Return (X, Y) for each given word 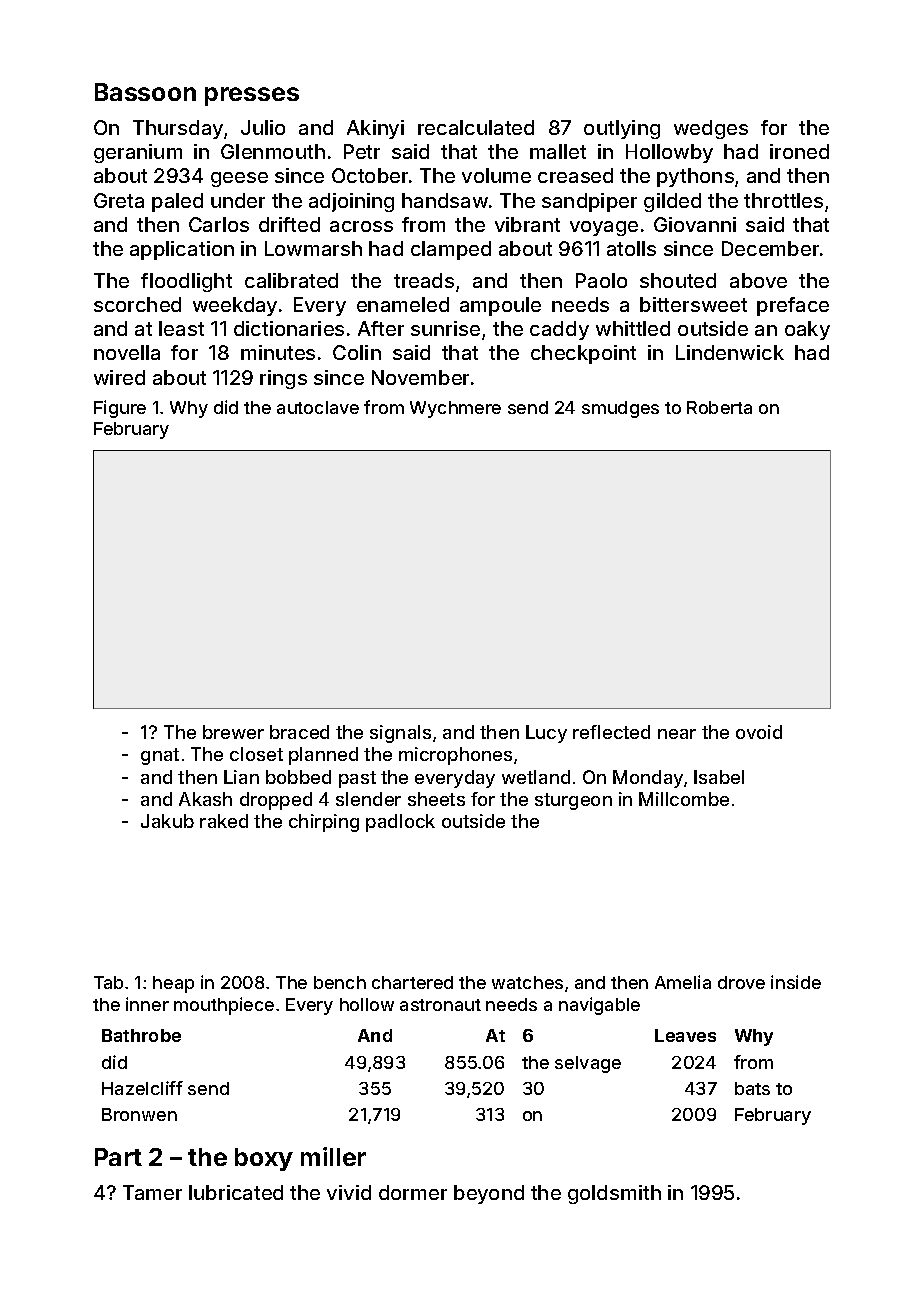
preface (793, 306)
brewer (233, 732)
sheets (436, 799)
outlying (622, 129)
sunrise (445, 328)
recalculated (476, 127)
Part (118, 1157)
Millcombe (684, 799)
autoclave (318, 407)
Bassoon (145, 92)
